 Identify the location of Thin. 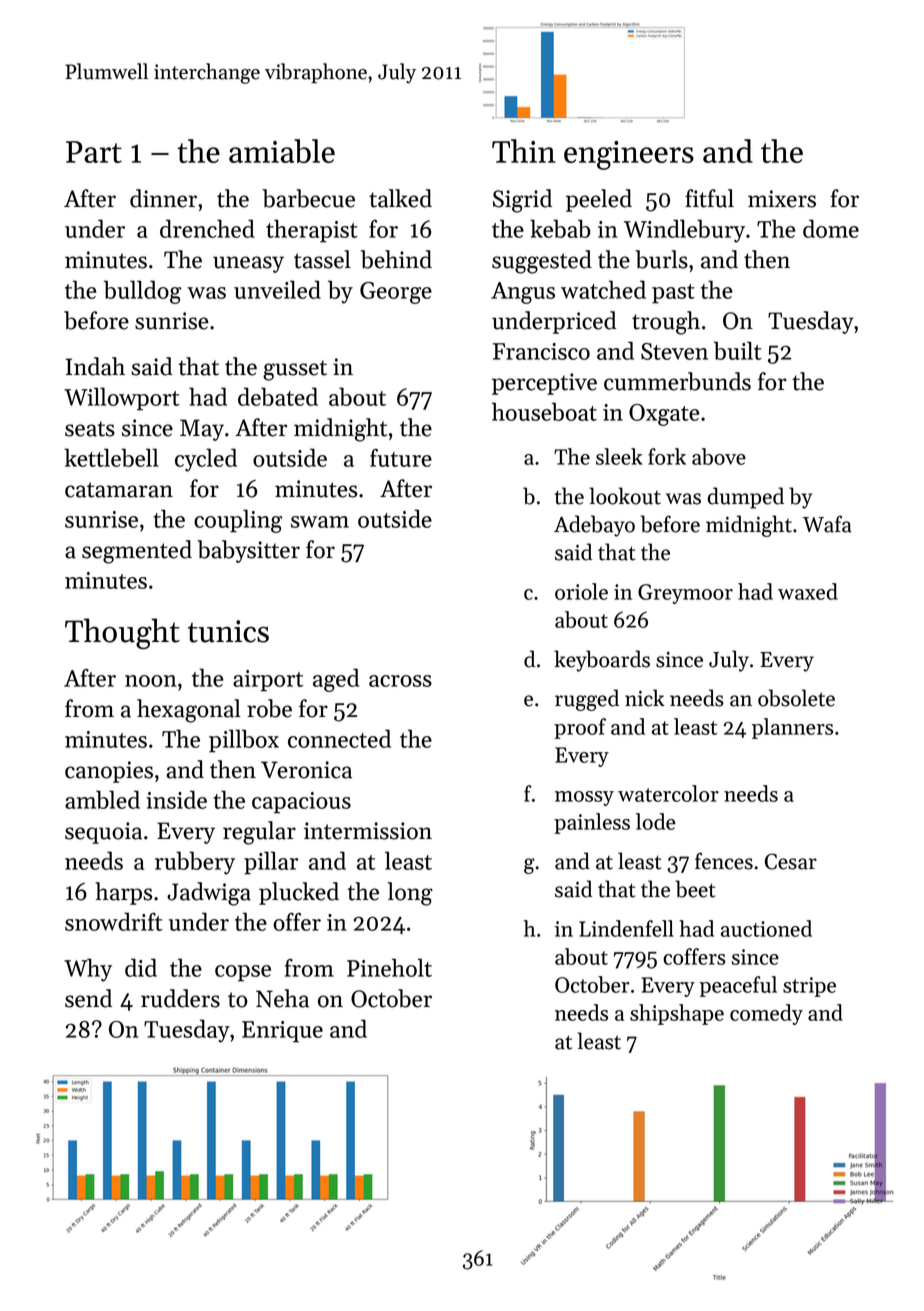
(523, 151).
